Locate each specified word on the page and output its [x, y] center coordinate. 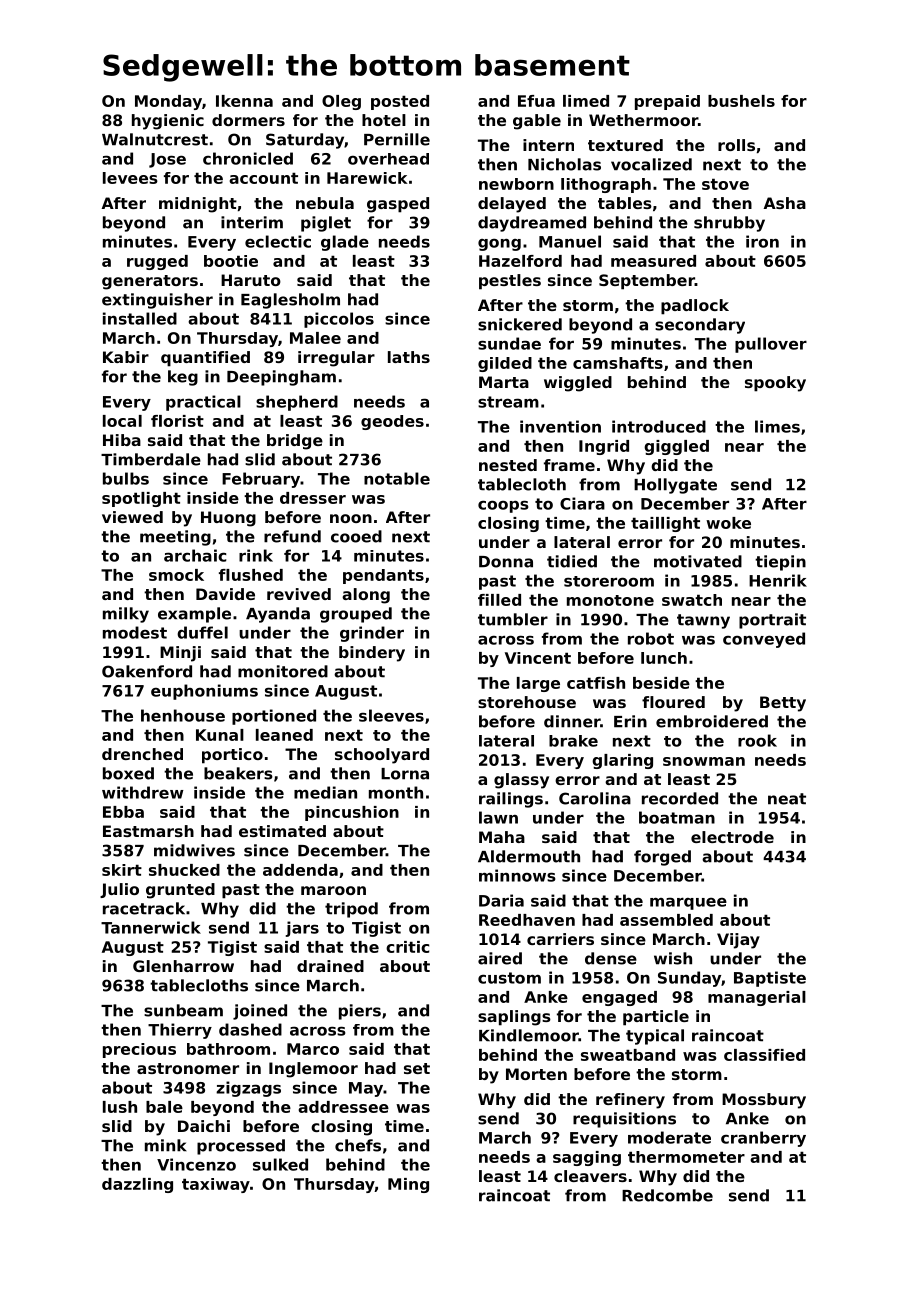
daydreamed [532, 224]
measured [653, 261]
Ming [408, 1185]
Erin [630, 721]
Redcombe [667, 1195]
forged [662, 858]
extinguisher [157, 301]
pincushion [352, 813]
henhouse [183, 715]
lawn [498, 817]
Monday [168, 102]
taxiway [216, 1185]
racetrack [144, 908]
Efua [536, 101]
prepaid [667, 102]
